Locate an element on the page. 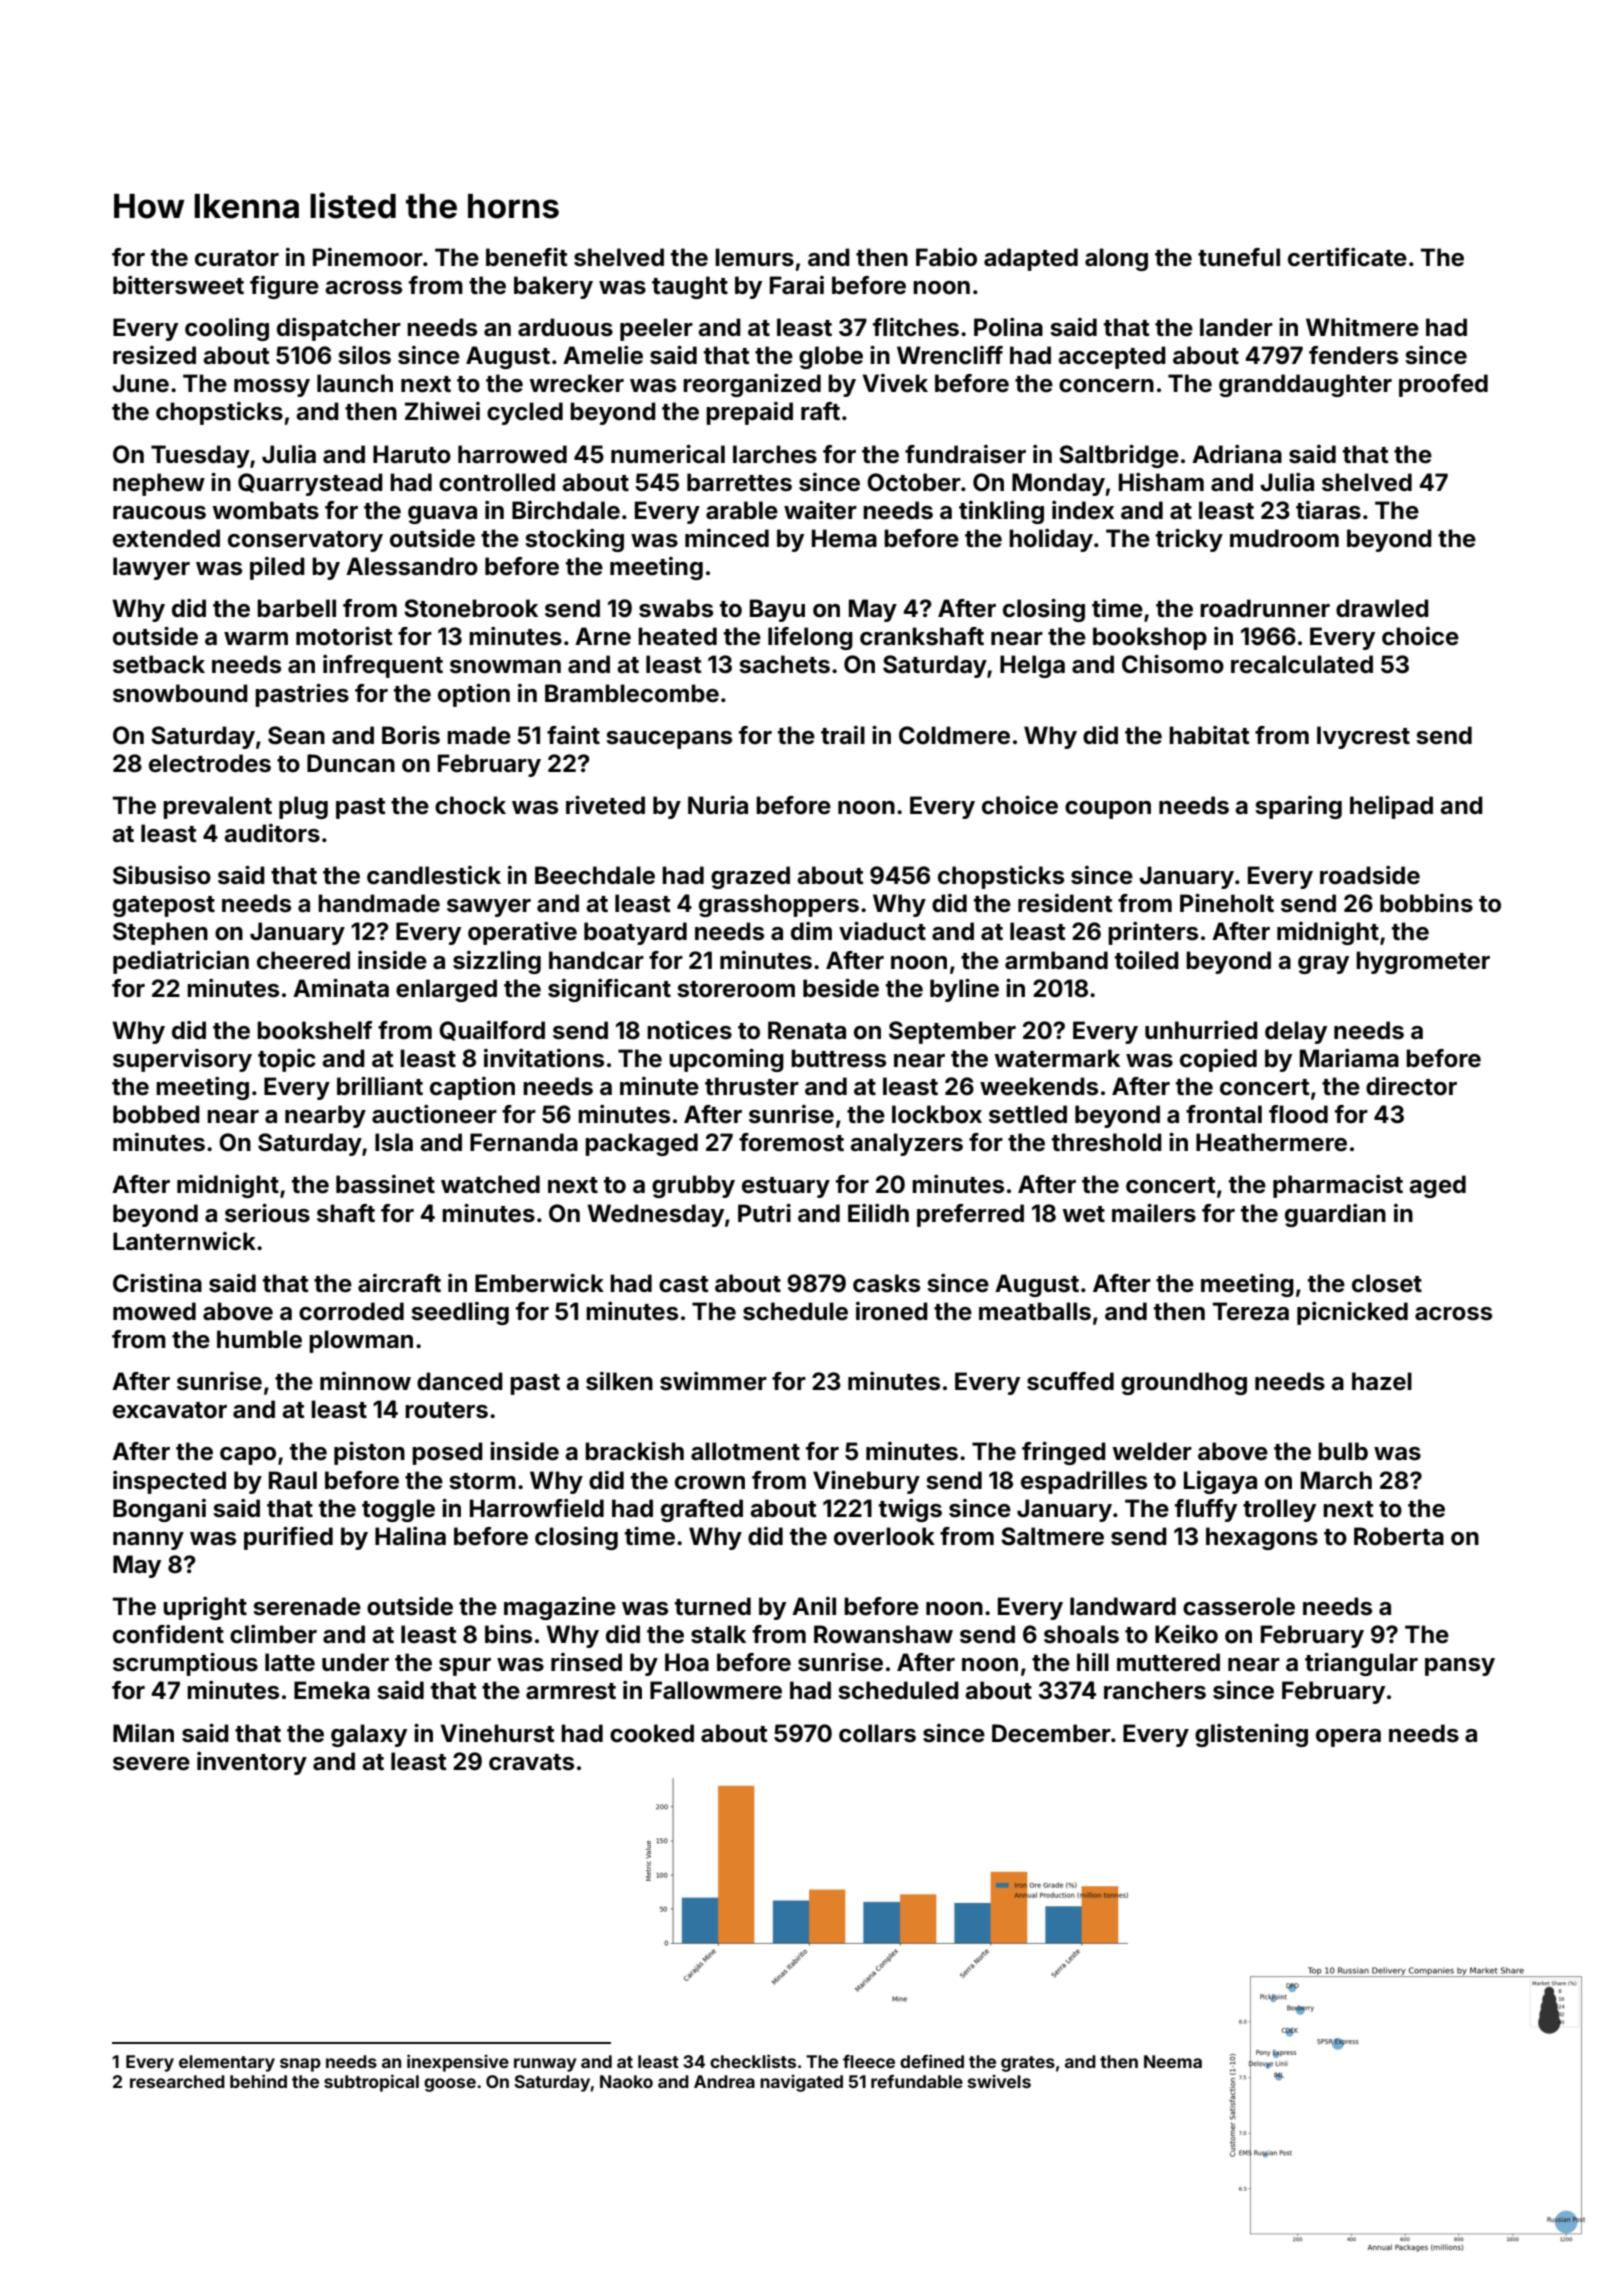  inventory is located at coordinates (252, 1763).
